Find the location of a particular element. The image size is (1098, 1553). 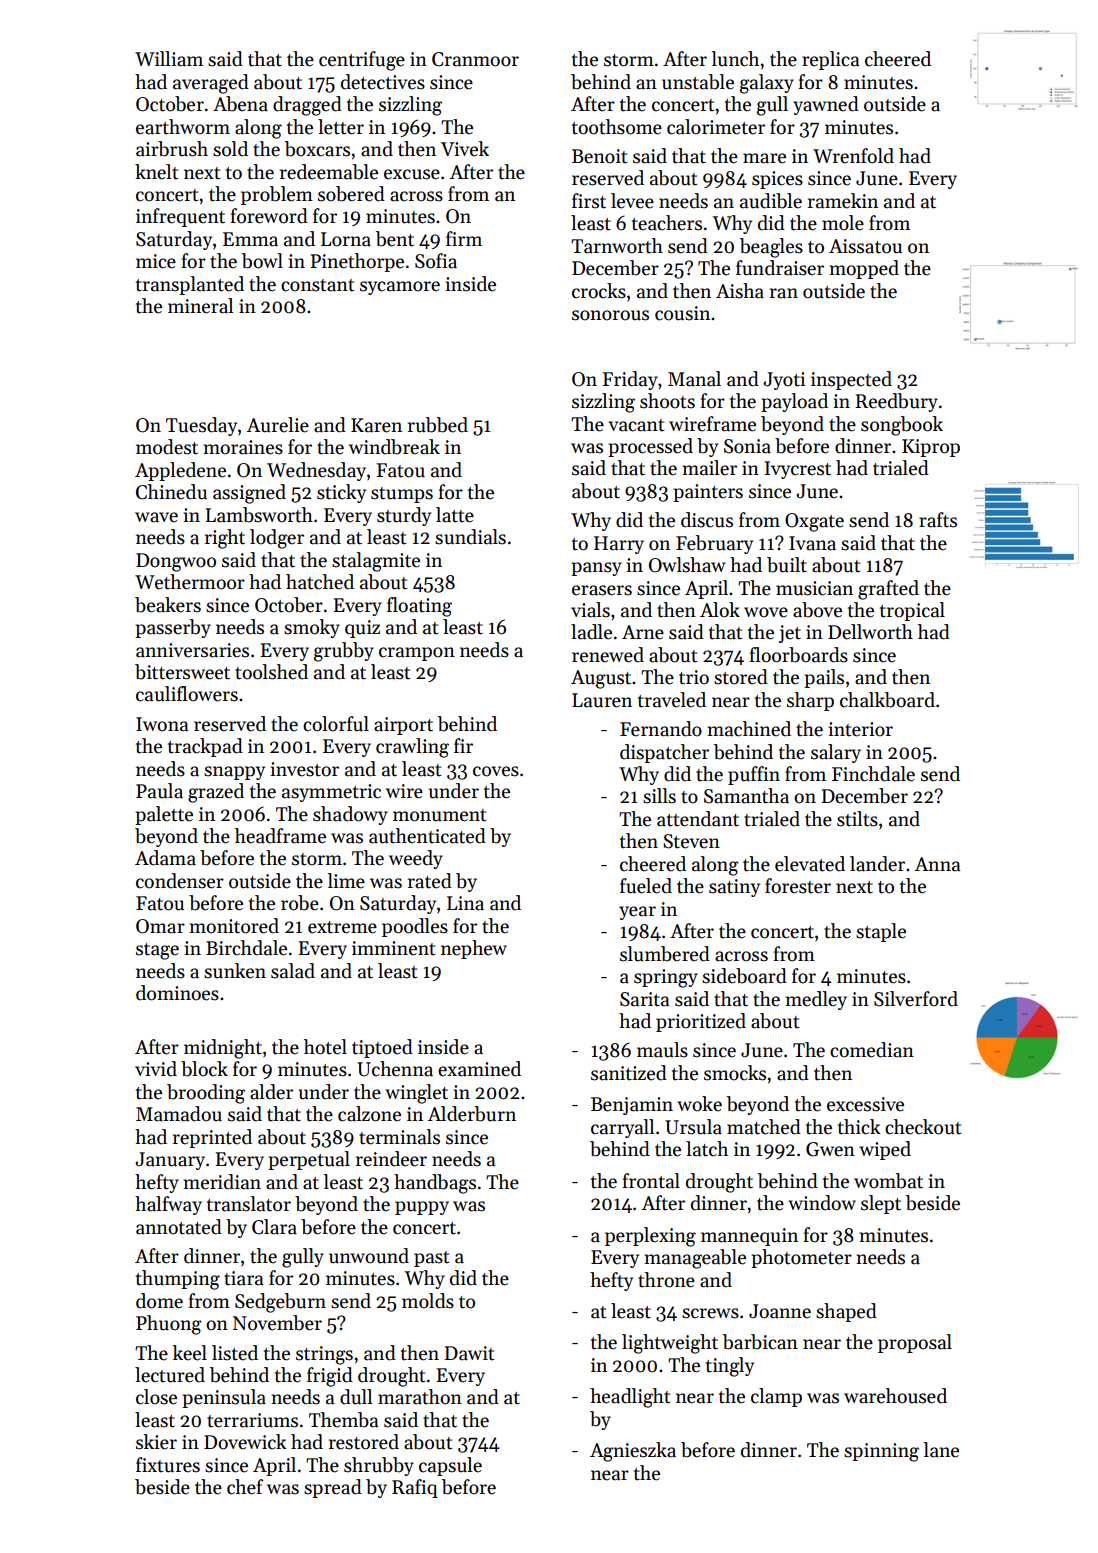

coves is located at coordinates (496, 771).
